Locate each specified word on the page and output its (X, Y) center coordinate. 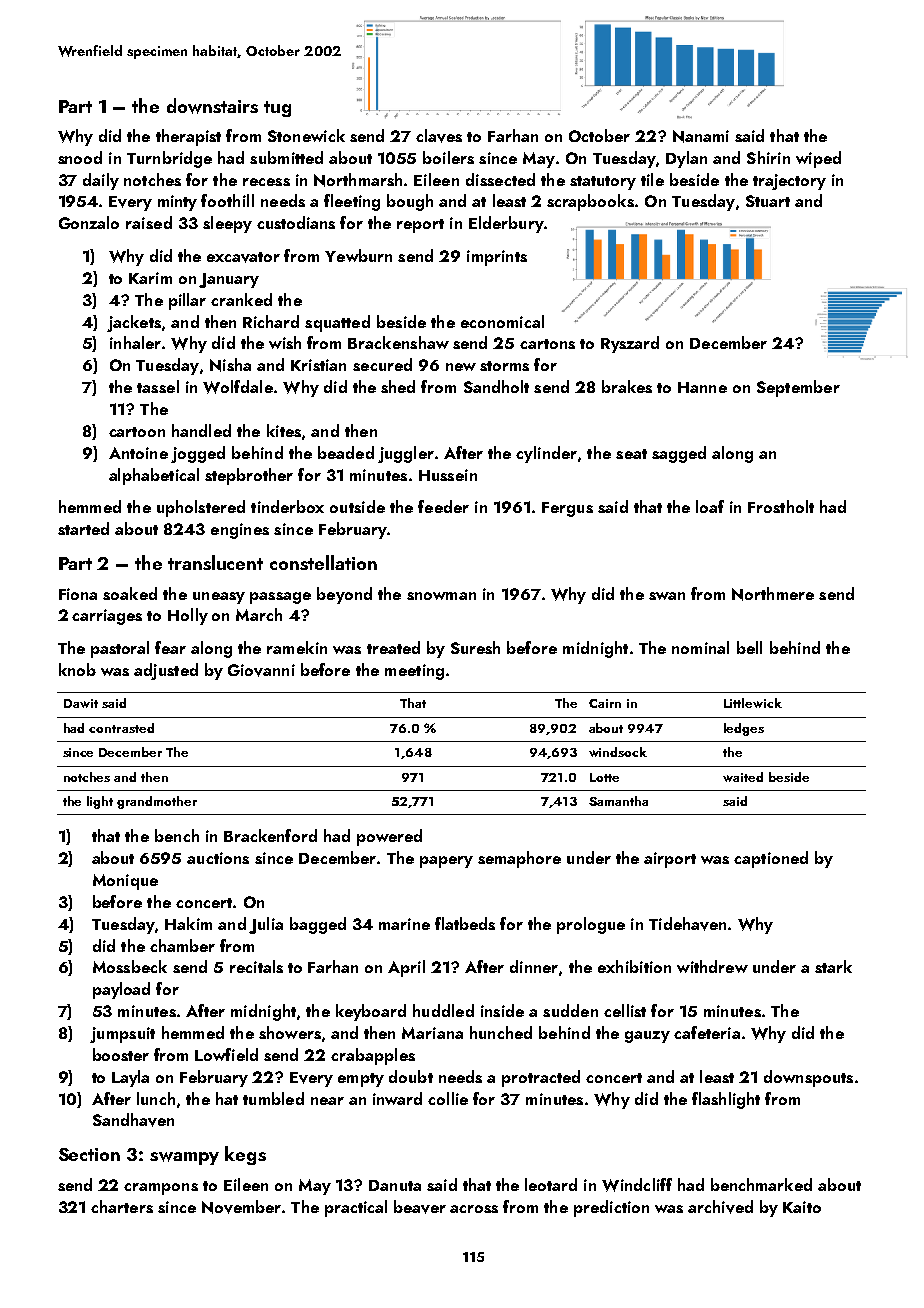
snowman (441, 596)
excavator (243, 257)
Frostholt (781, 506)
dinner (534, 966)
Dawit (81, 703)
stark (833, 966)
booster (121, 1054)
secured (382, 364)
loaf (710, 506)
